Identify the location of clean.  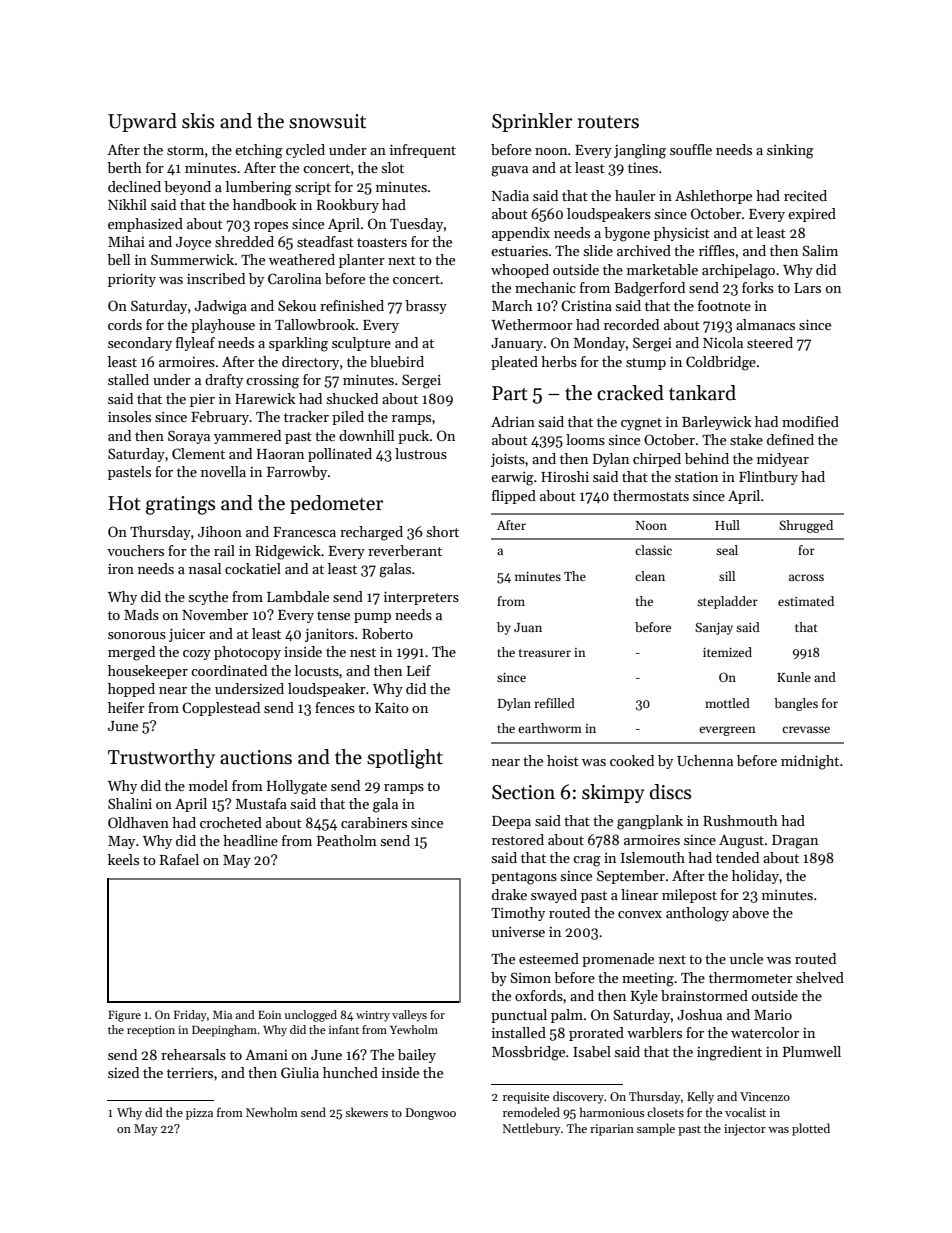
(650, 576).
